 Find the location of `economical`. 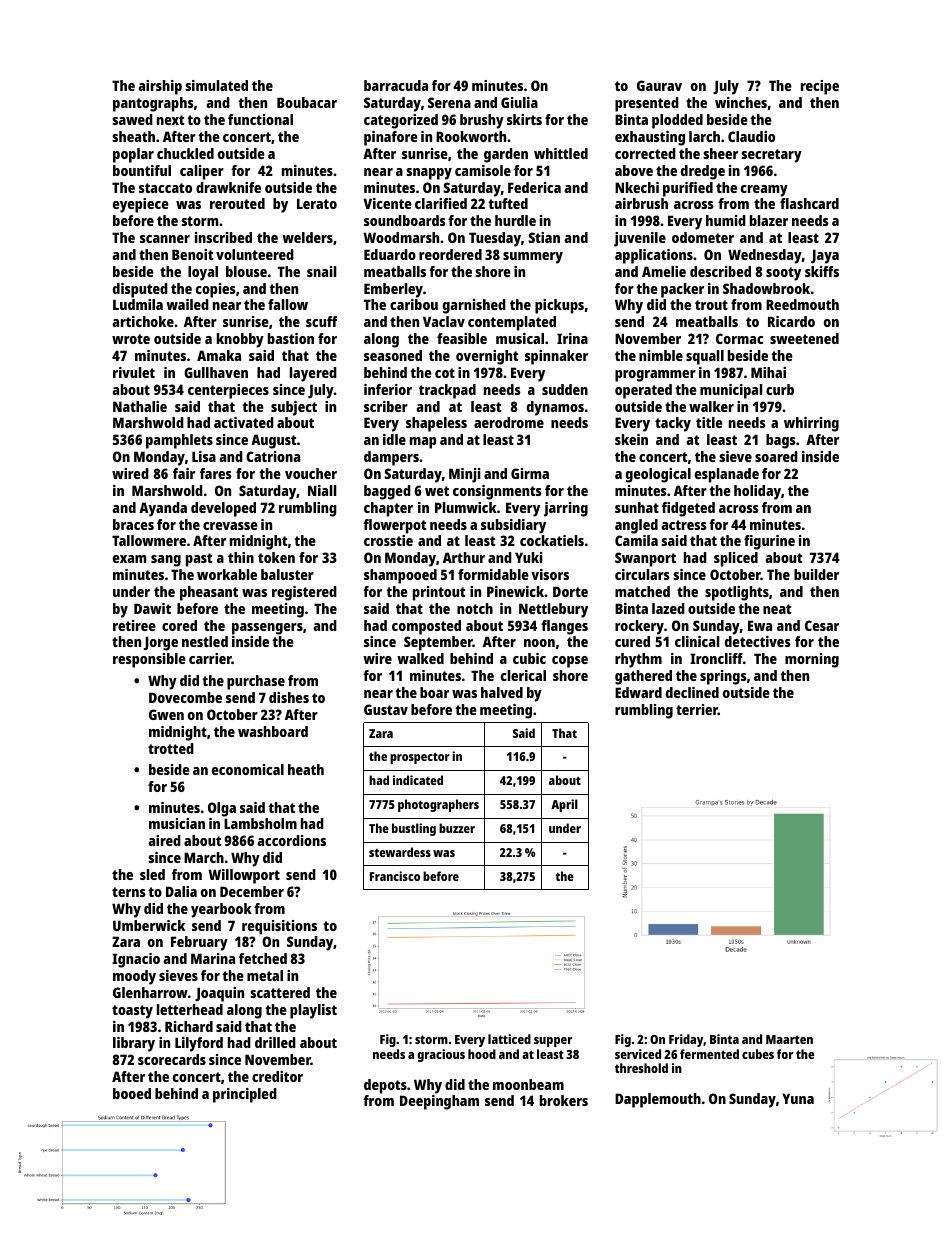

economical is located at coordinates (248, 769).
